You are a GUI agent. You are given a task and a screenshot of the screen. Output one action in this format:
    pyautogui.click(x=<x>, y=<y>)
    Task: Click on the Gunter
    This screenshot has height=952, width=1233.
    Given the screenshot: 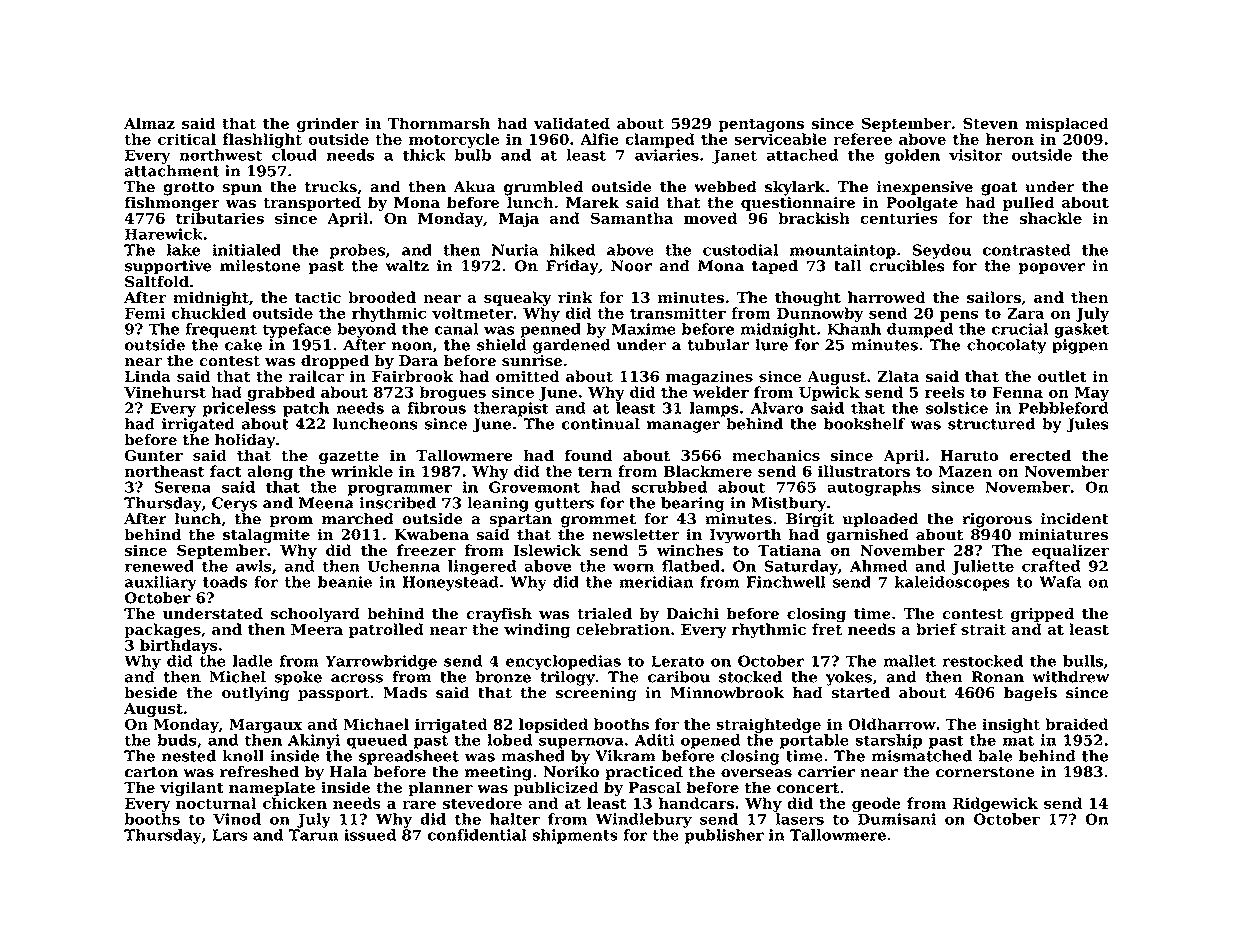 What is the action you would take?
    pyautogui.click(x=154, y=455)
